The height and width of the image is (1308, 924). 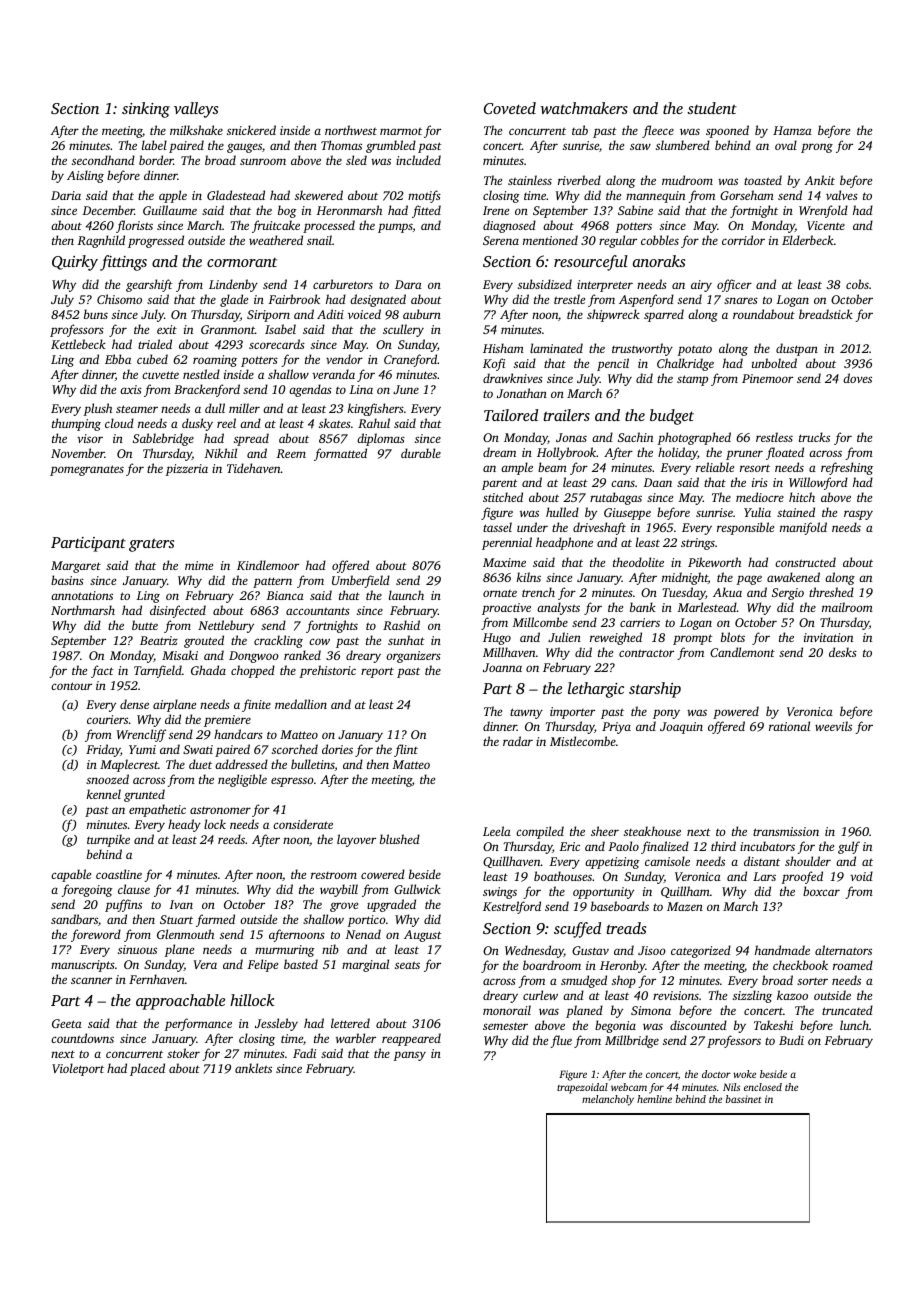 I want to click on valves, so click(x=842, y=195).
